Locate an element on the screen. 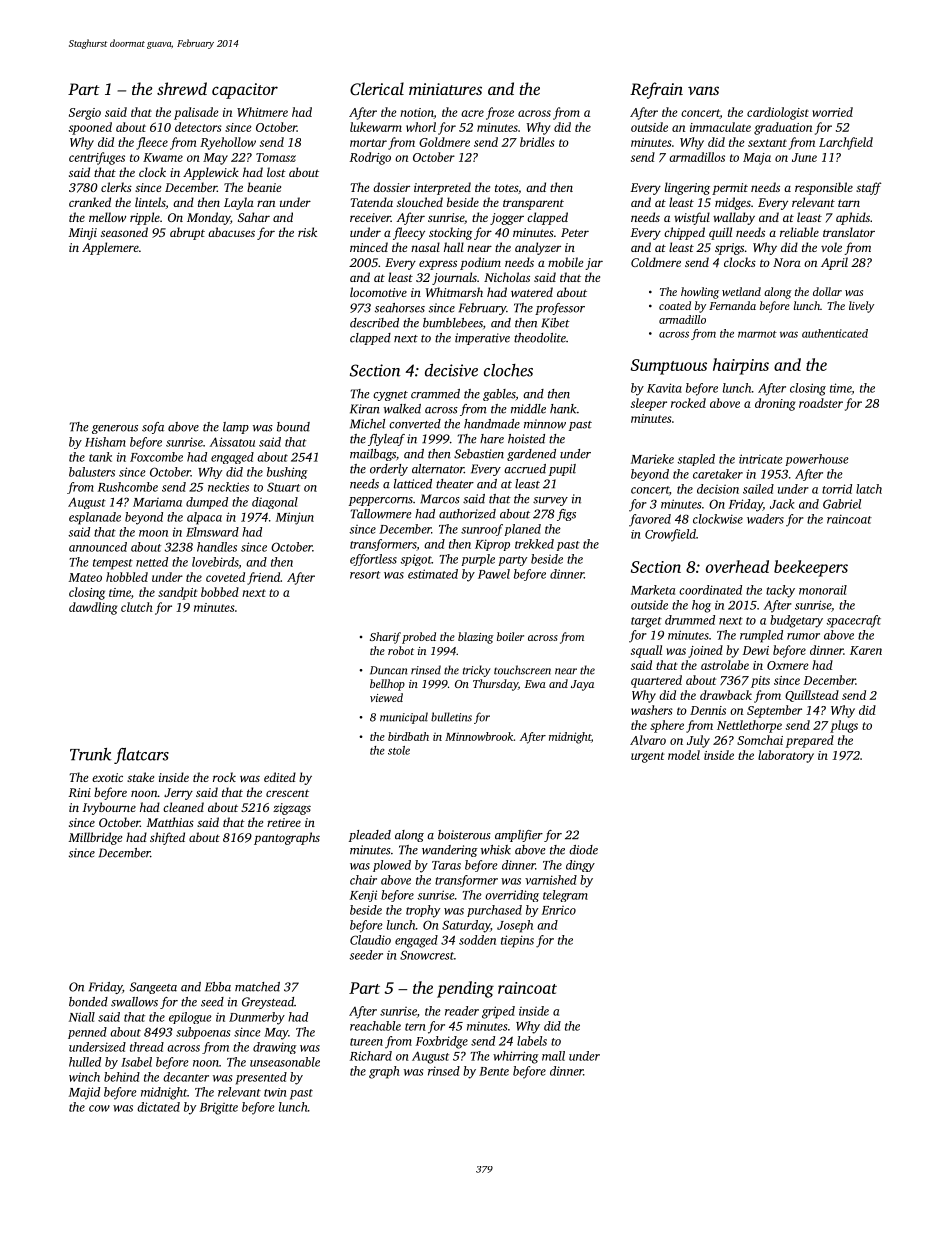 The height and width of the screenshot is (1233, 952). Clerical is located at coordinates (377, 88).
